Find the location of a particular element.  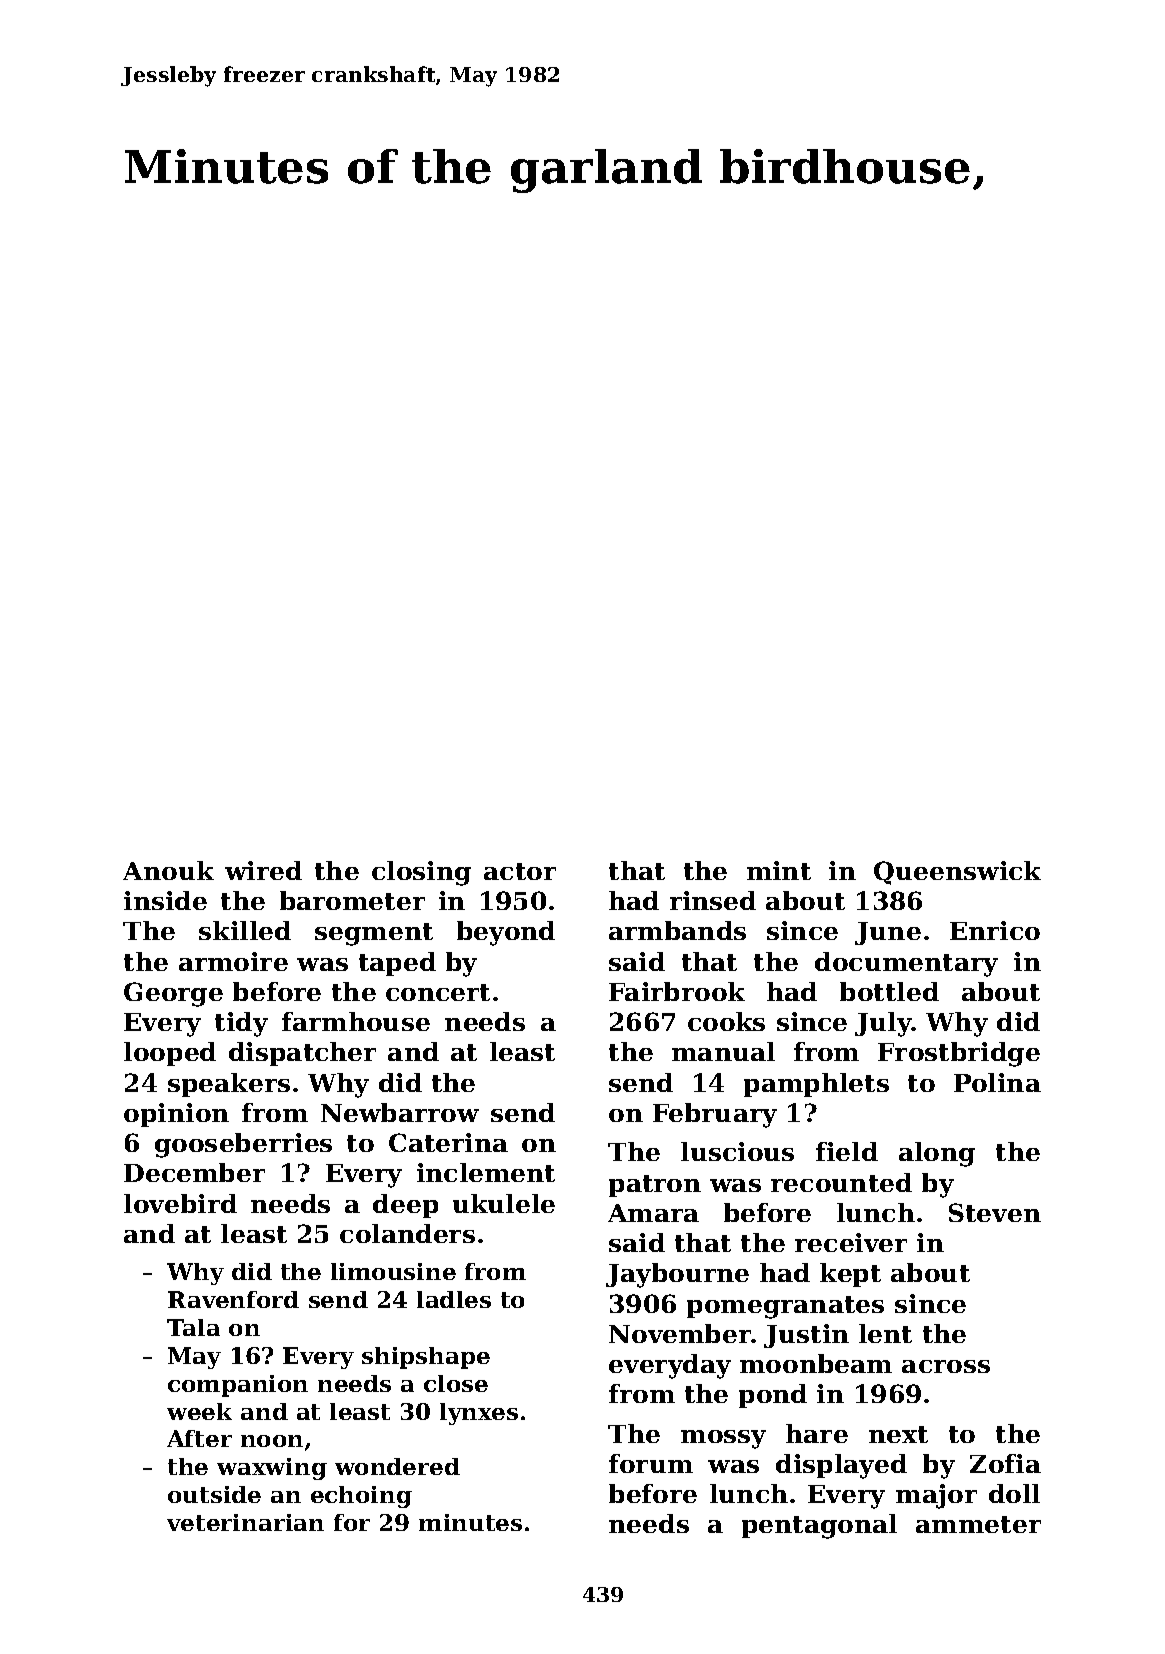

echoing is located at coordinates (361, 1497).
